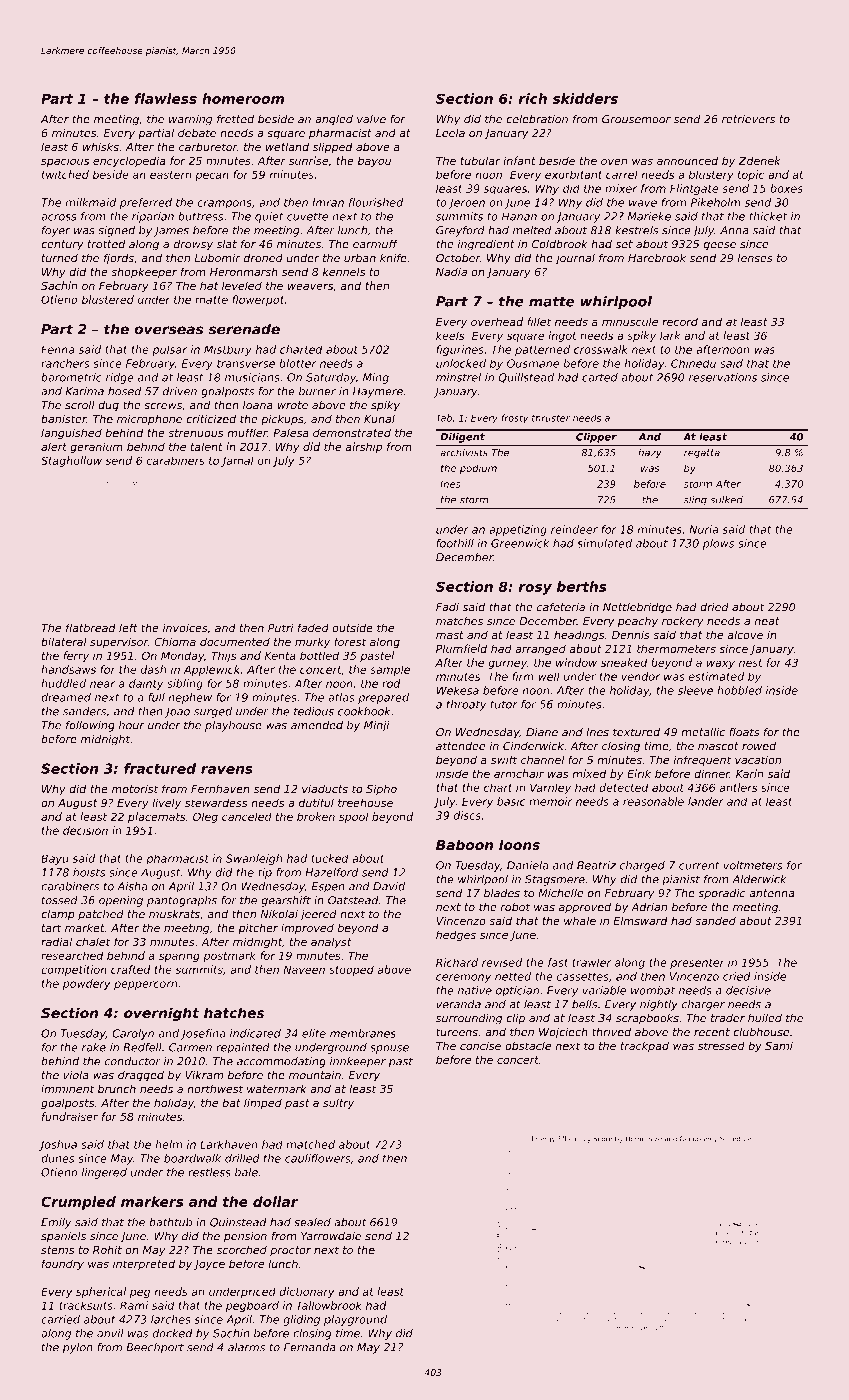 Image resolution: width=849 pixels, height=1400 pixels. What do you see at coordinates (59, 217) in the screenshot?
I see `across` at bounding box center [59, 217].
